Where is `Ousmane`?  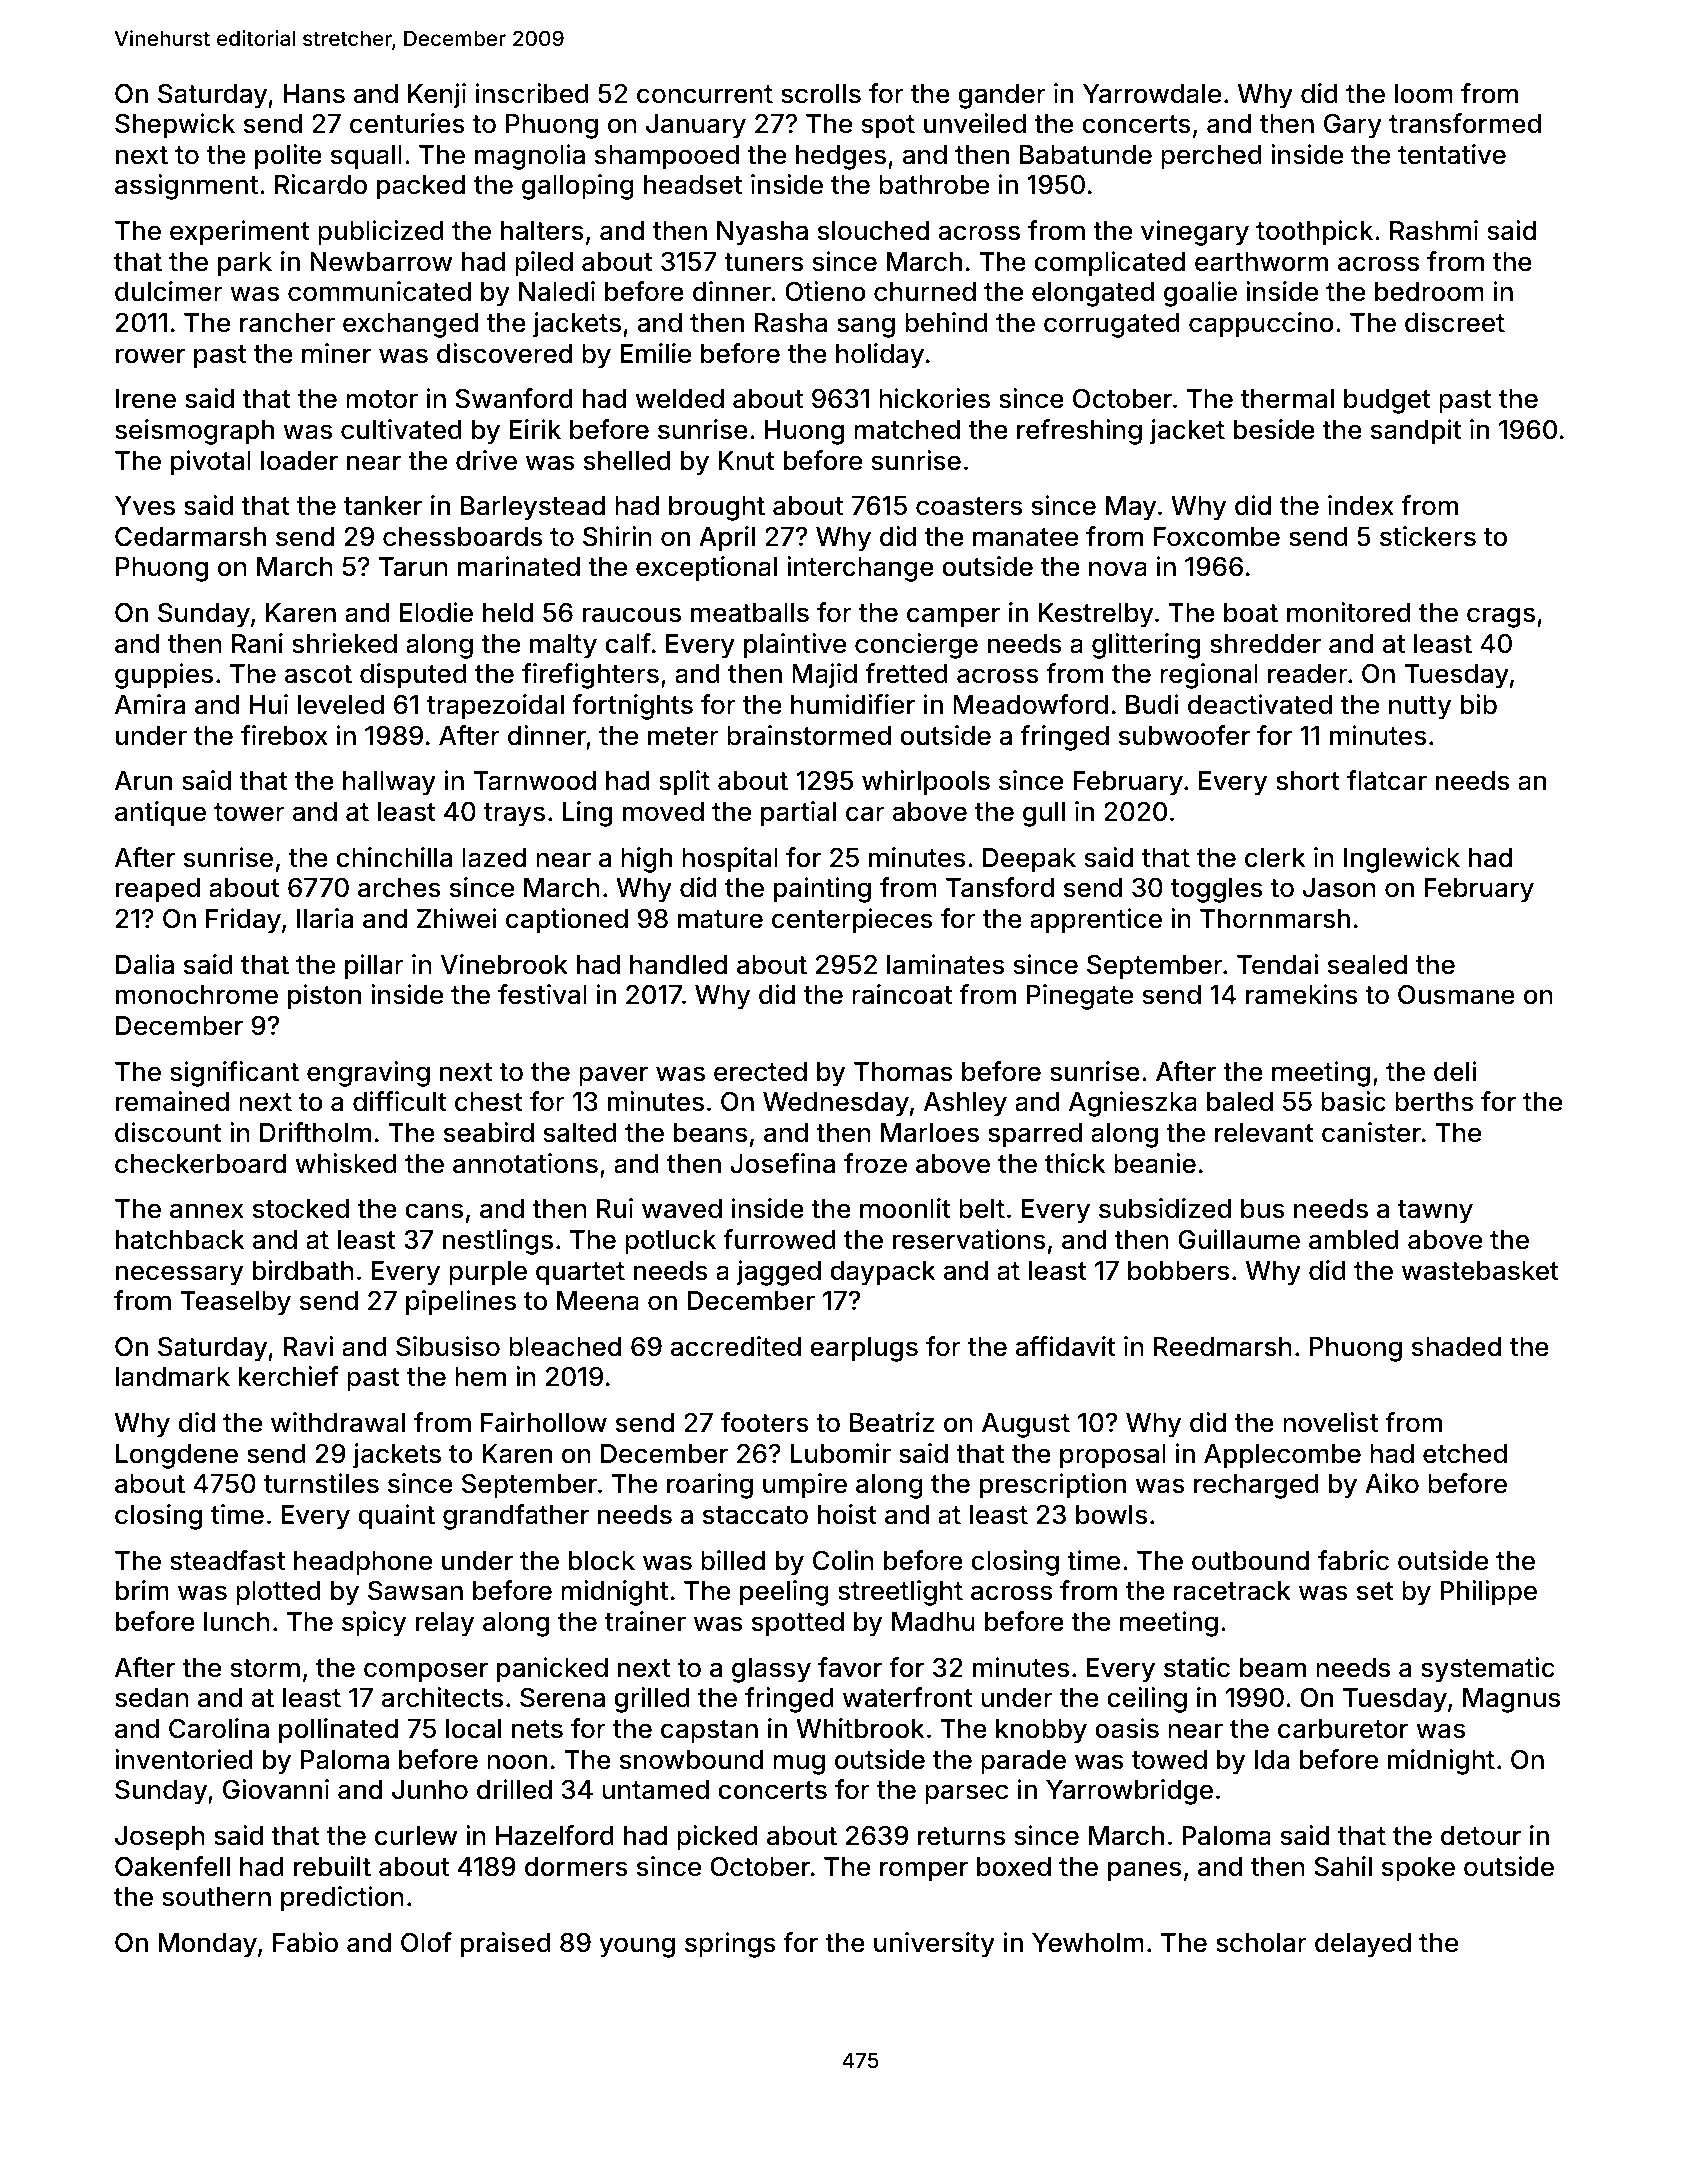 Ousmane is located at coordinates (1456, 994).
